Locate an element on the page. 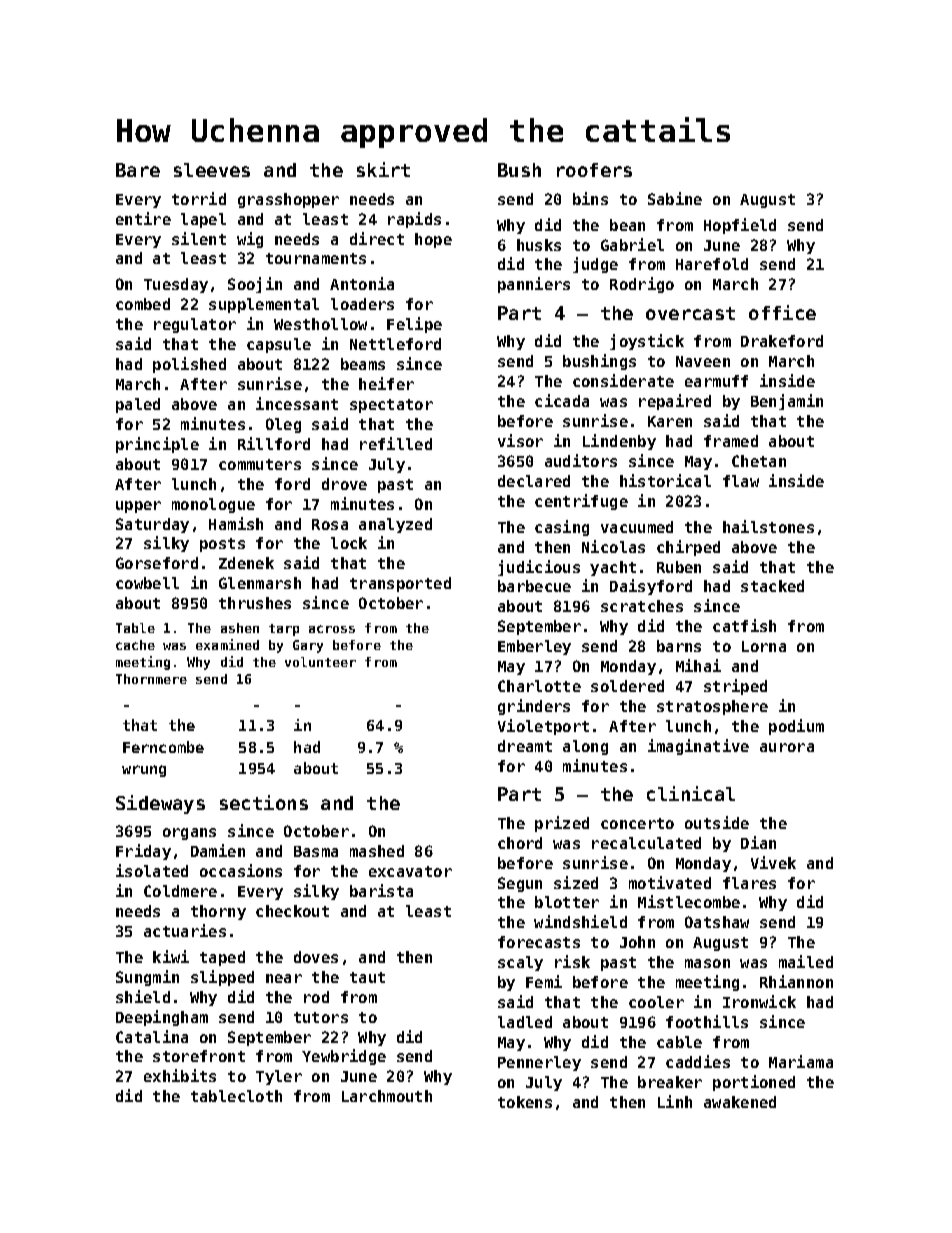 This image has height=1233, width=952. Vivek is located at coordinates (773, 862).
